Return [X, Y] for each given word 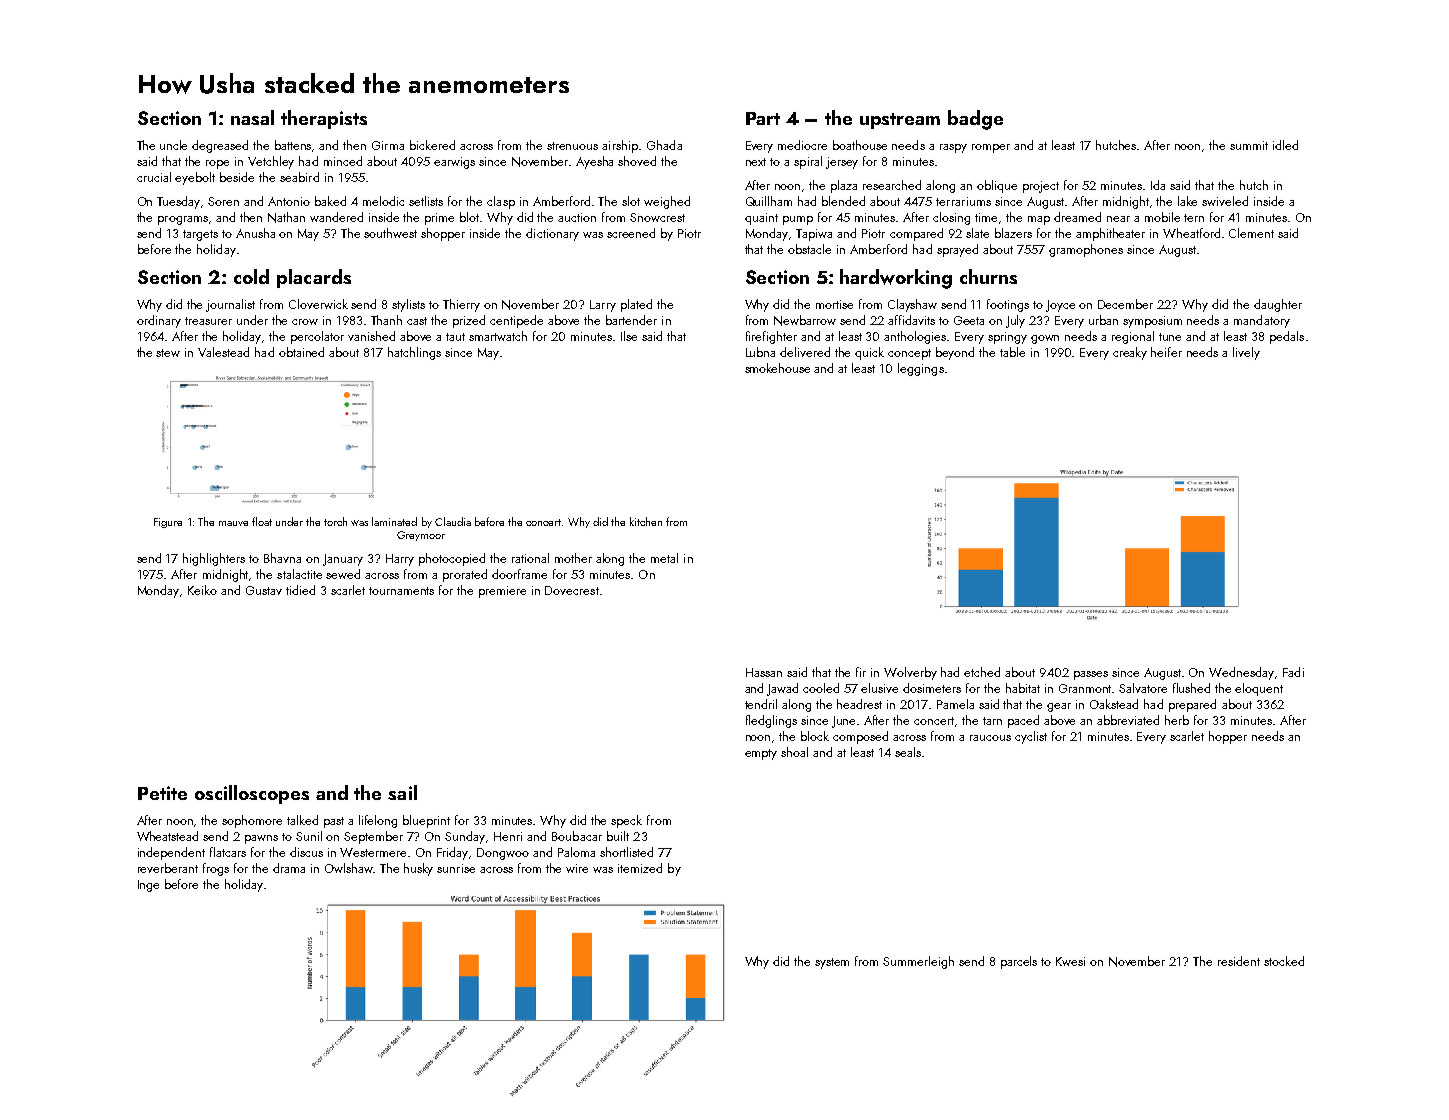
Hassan [764, 672]
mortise [834, 304]
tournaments [401, 591]
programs [183, 220]
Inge [148, 886]
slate [977, 233]
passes [1091, 675]
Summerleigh [918, 962]
